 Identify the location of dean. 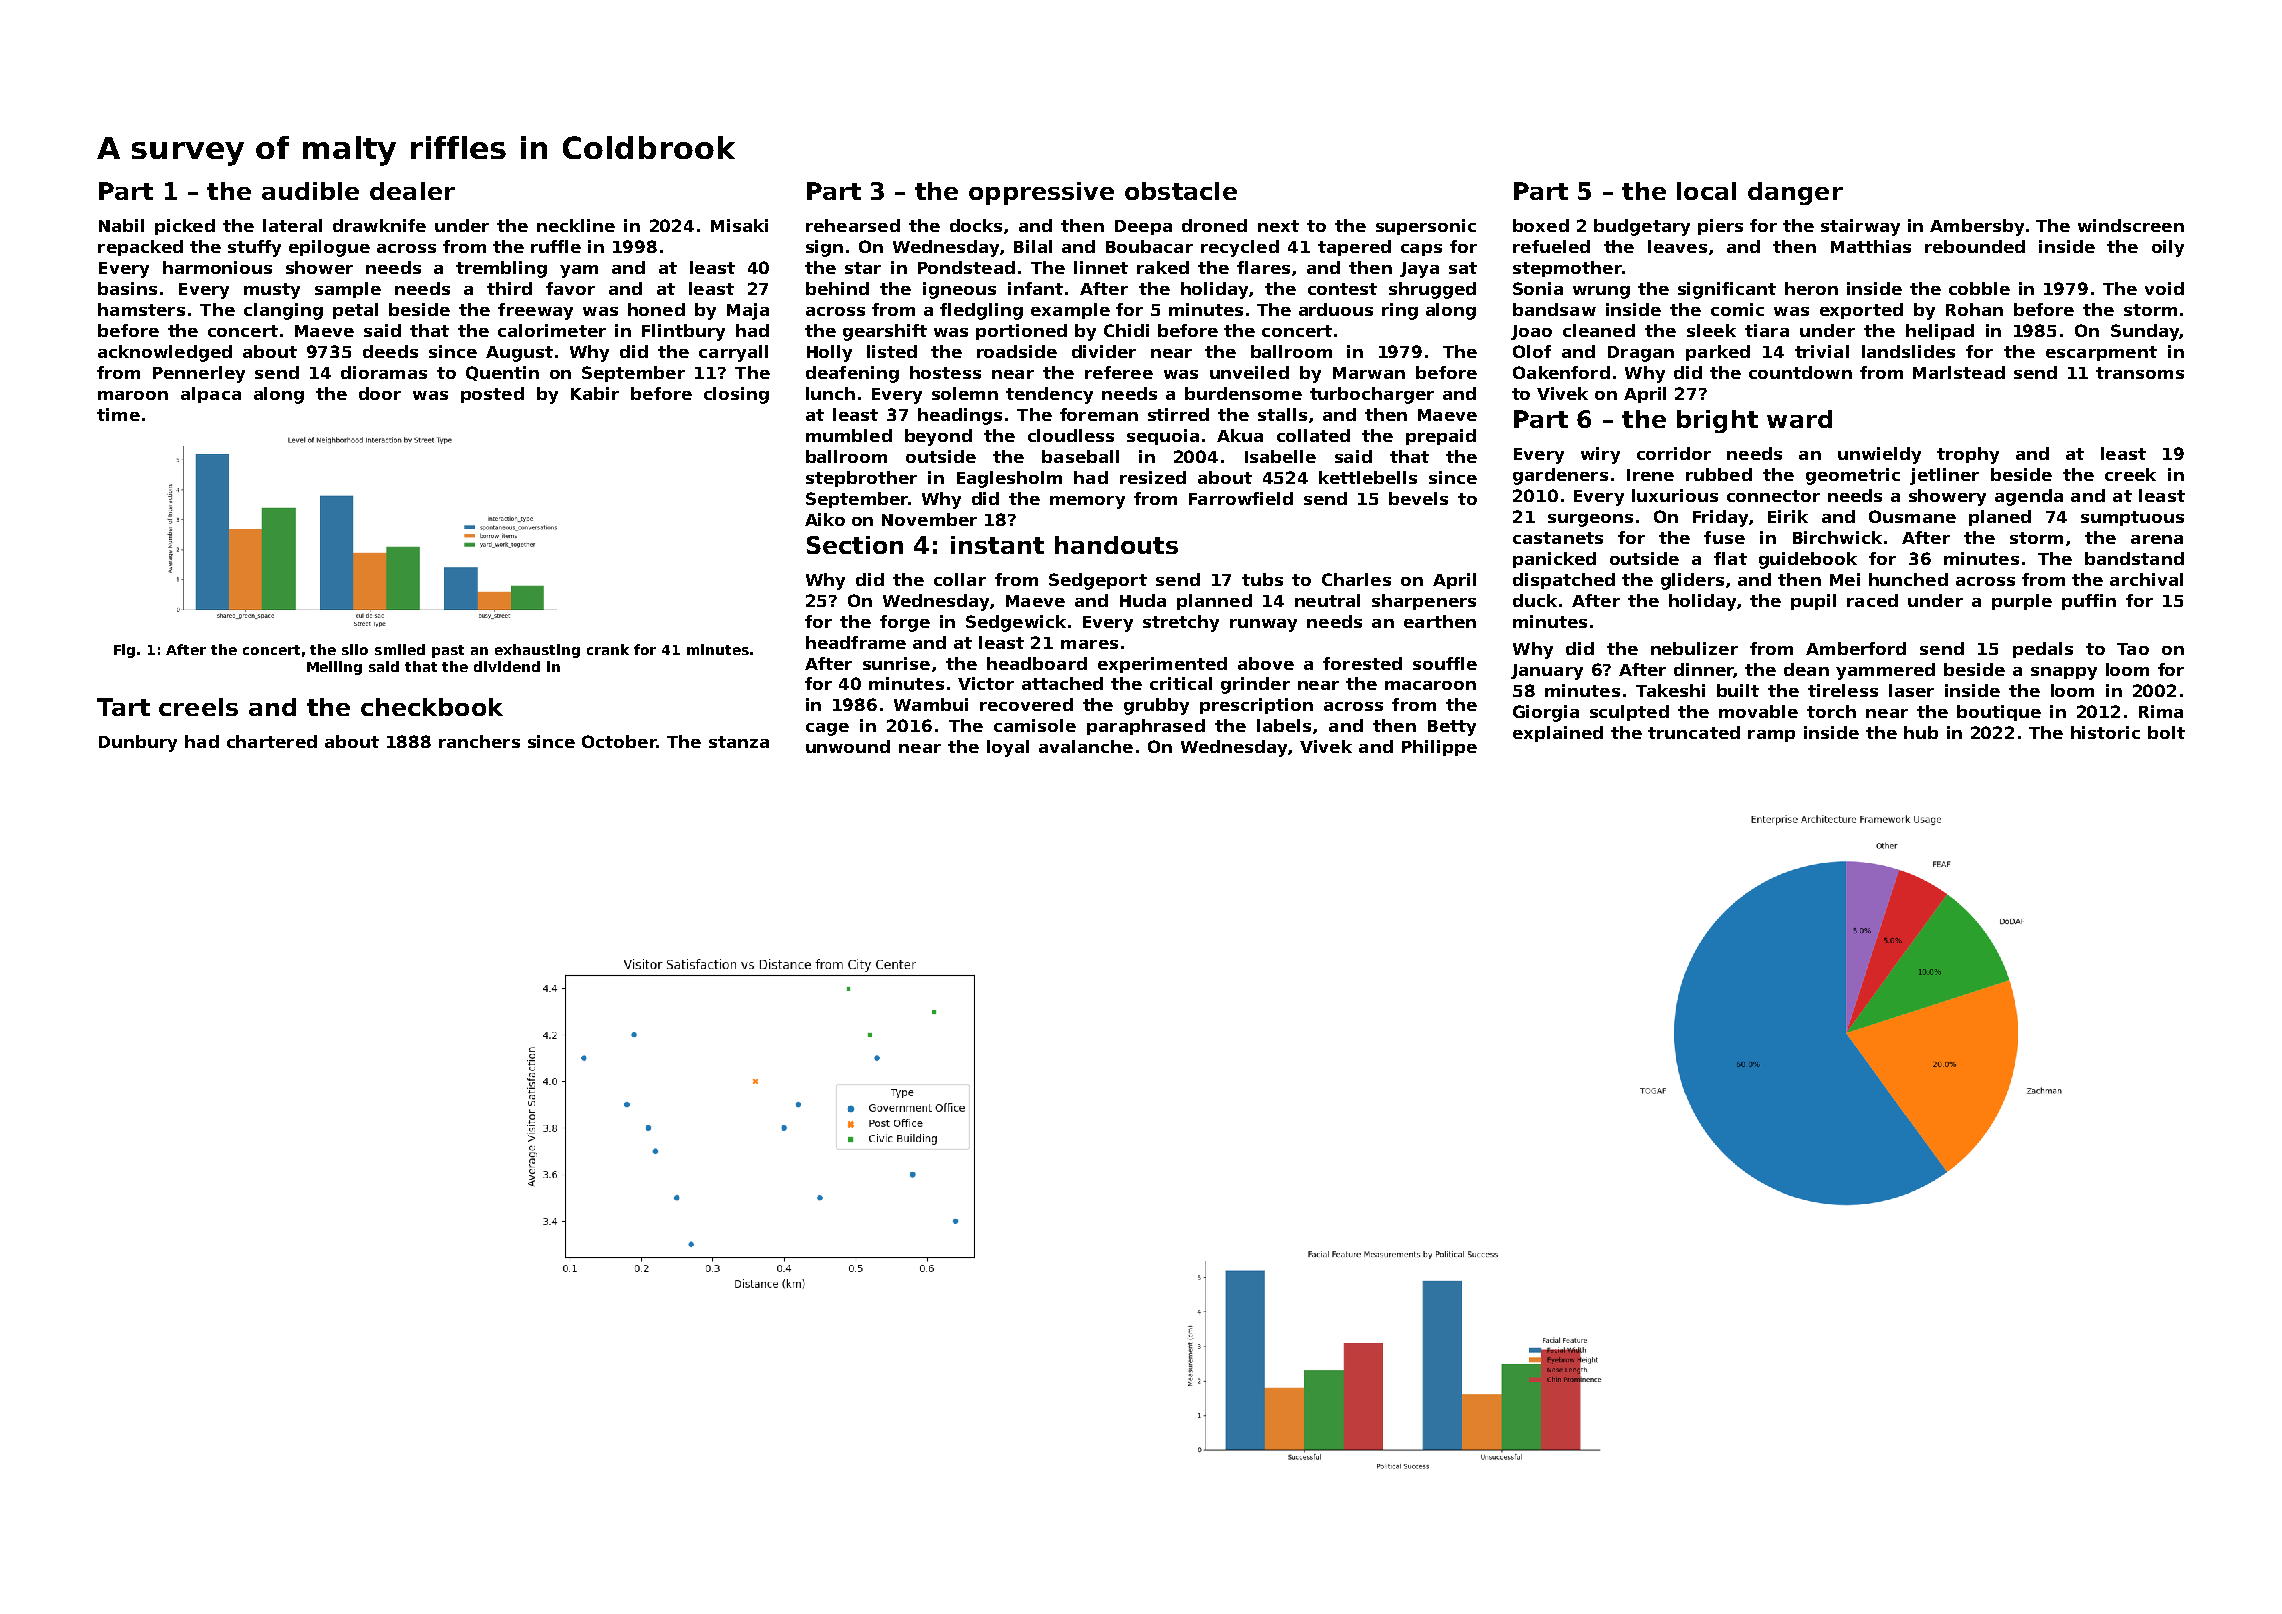
(1806, 669).
